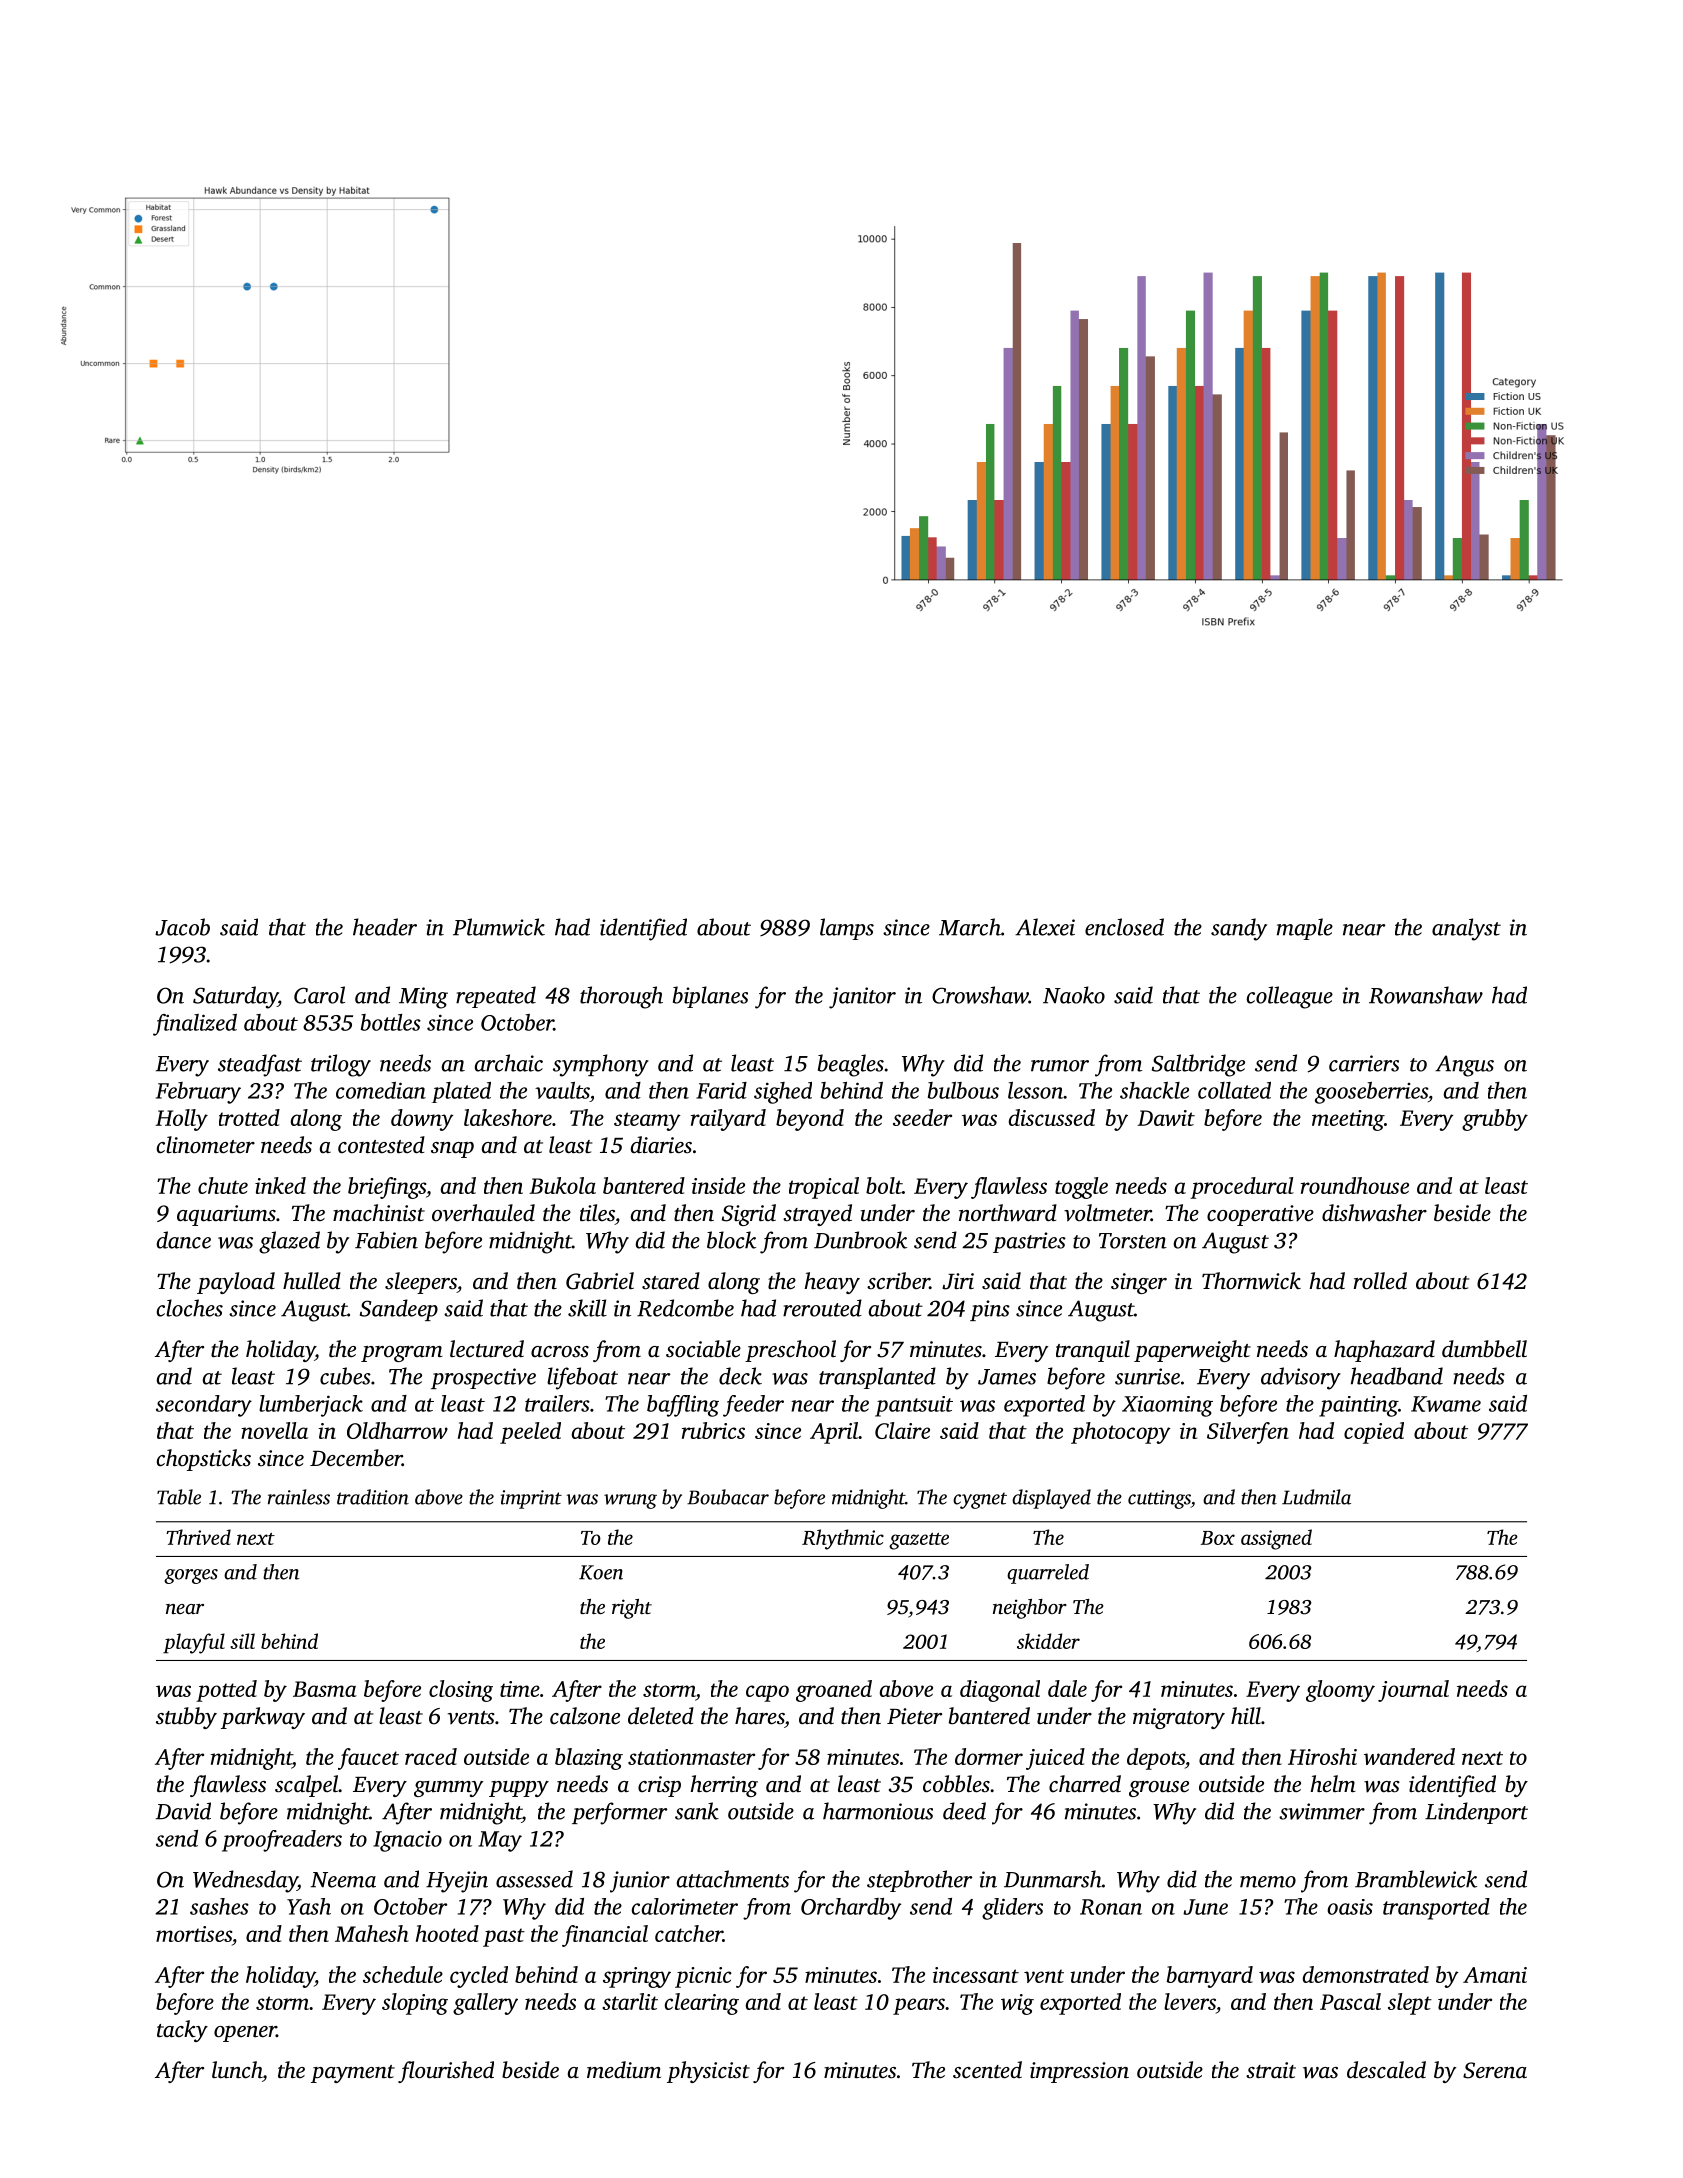 The width and height of the screenshot is (1683, 2178). I want to click on rolled, so click(1380, 1281).
